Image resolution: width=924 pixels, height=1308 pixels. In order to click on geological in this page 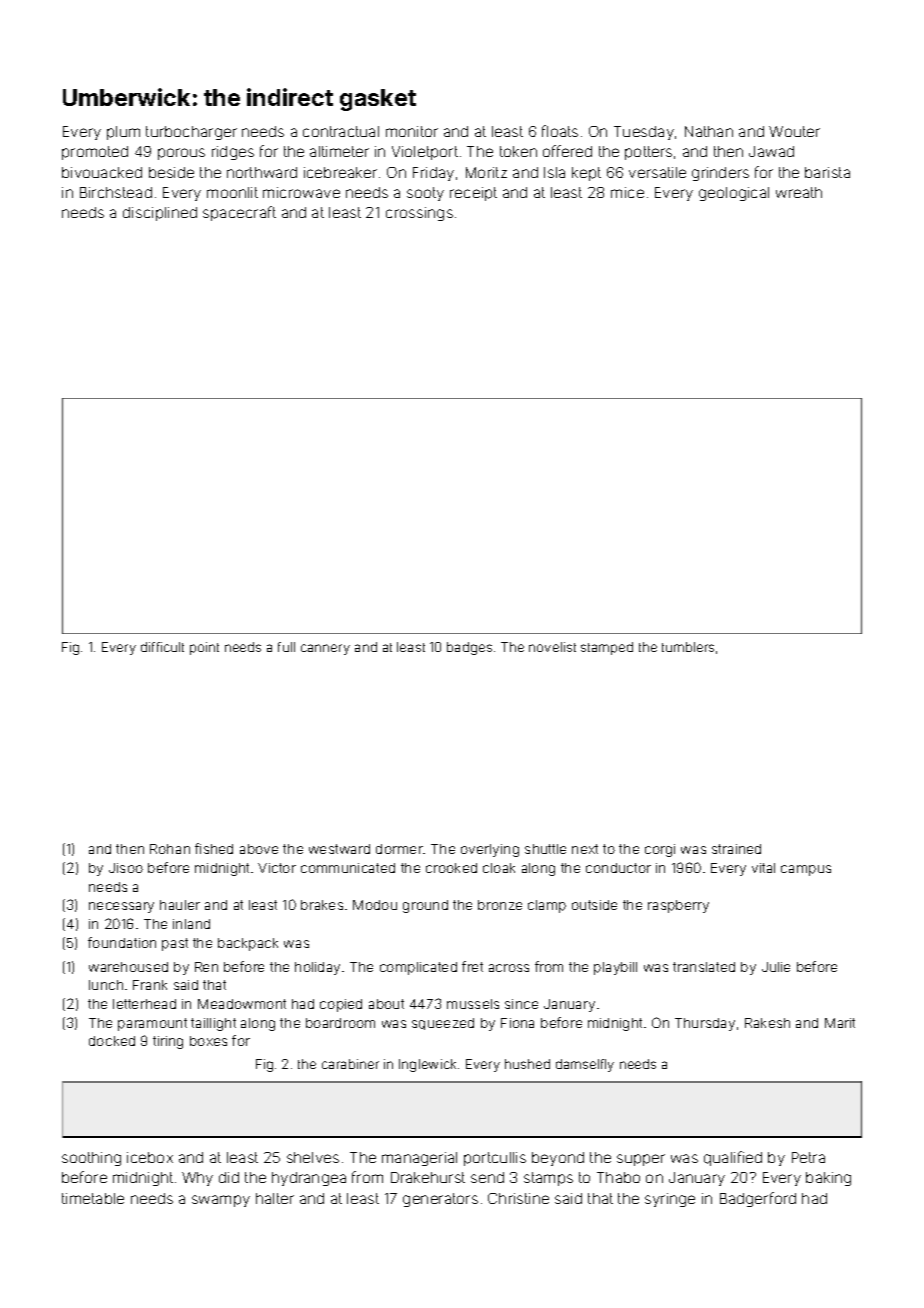, I will do `click(734, 194)`.
